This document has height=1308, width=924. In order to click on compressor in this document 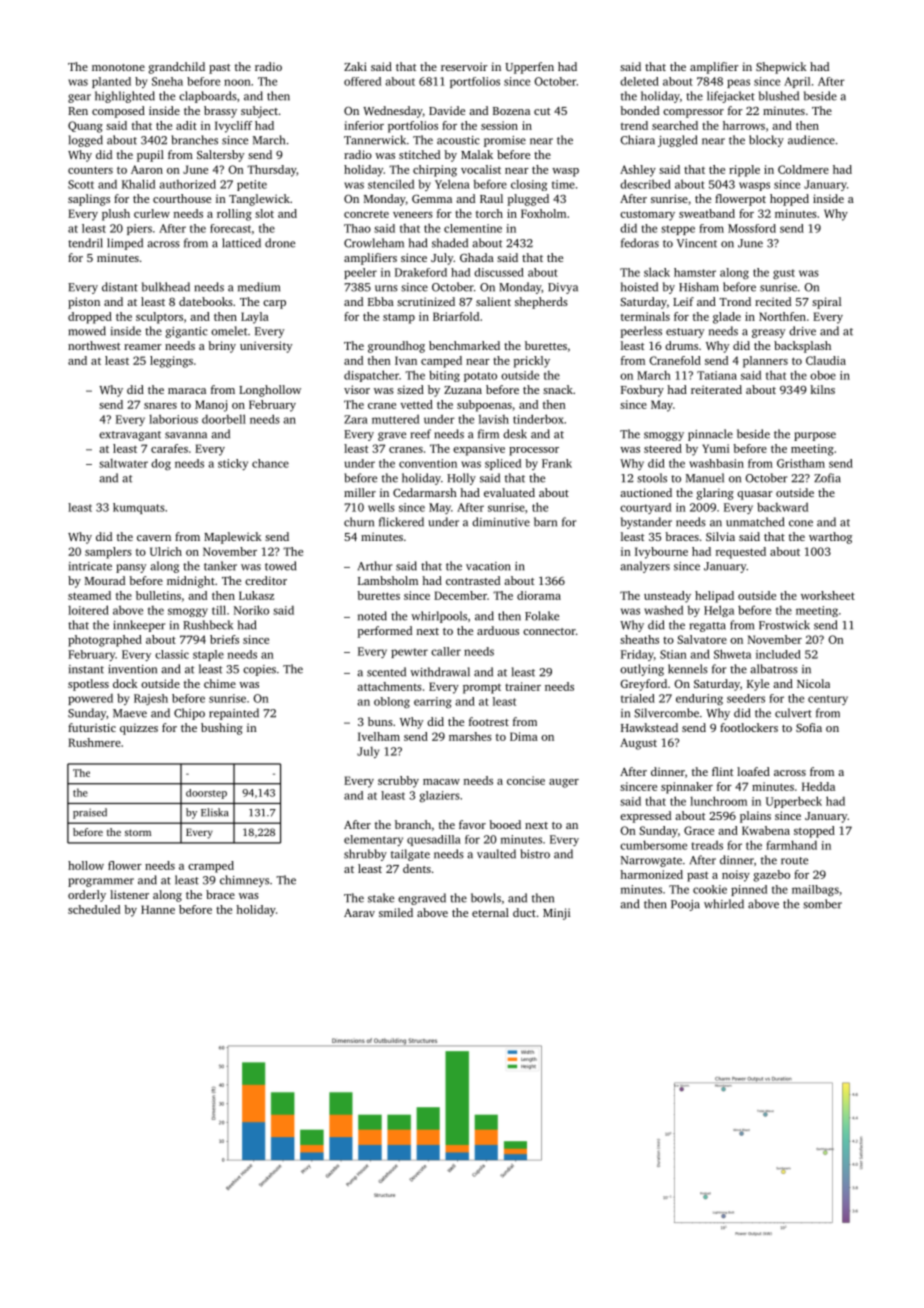, I will do `click(693, 113)`.
